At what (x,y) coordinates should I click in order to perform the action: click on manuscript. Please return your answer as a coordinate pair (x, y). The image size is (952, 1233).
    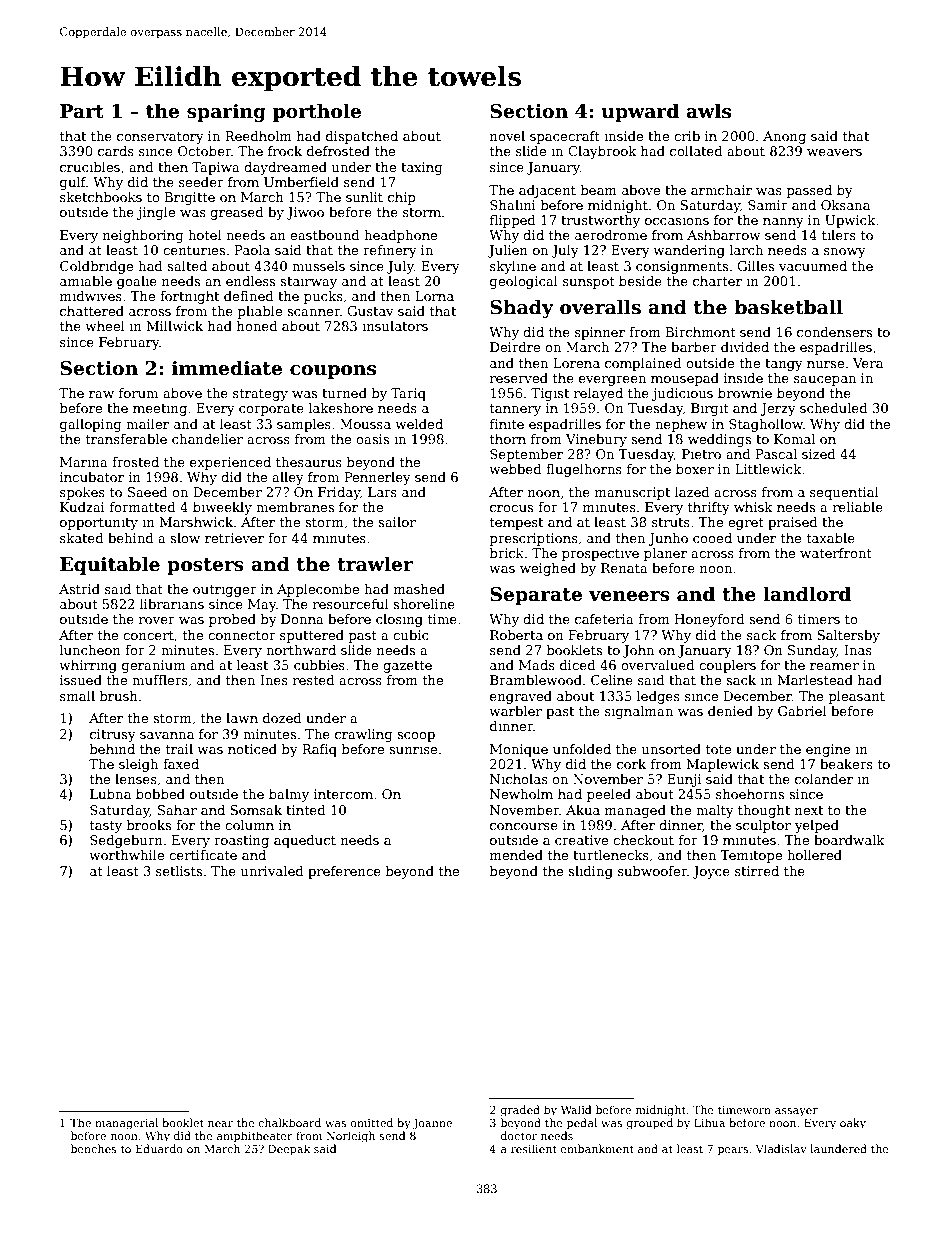
    Looking at the image, I should click on (632, 493).
